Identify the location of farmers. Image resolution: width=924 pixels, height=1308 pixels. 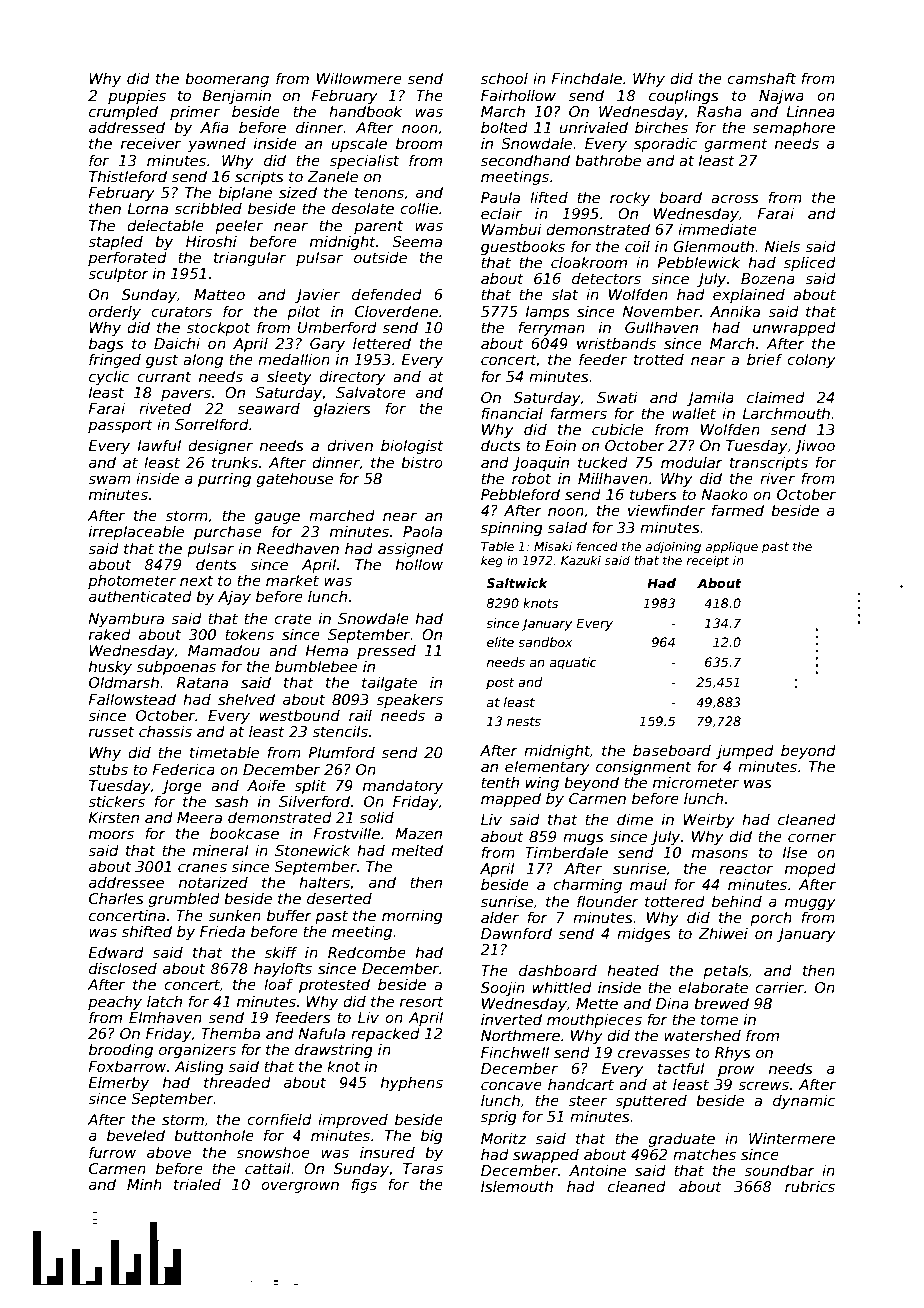
(578, 413).
